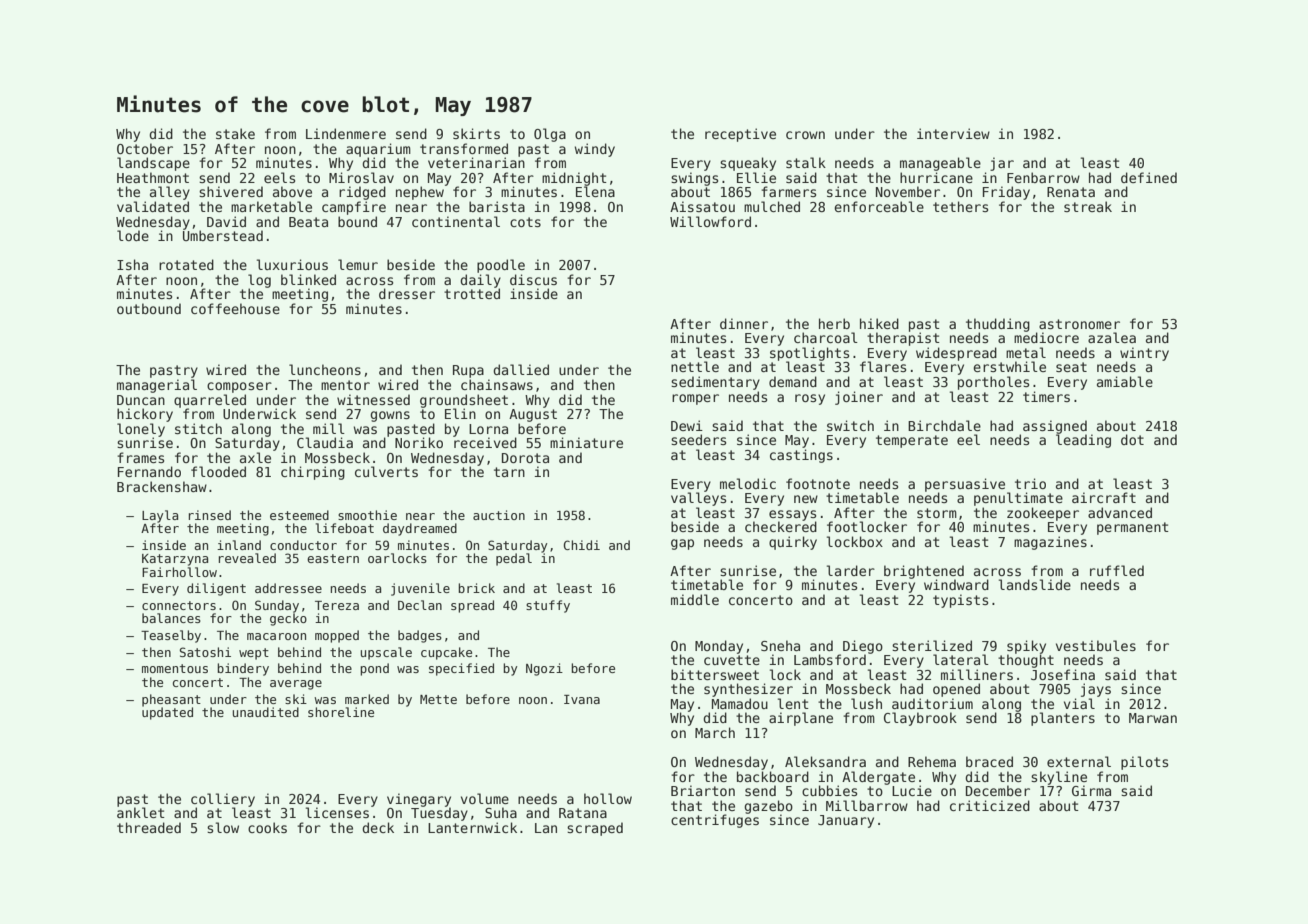 Image resolution: width=1308 pixels, height=924 pixels. I want to click on magazines, so click(1050, 543).
